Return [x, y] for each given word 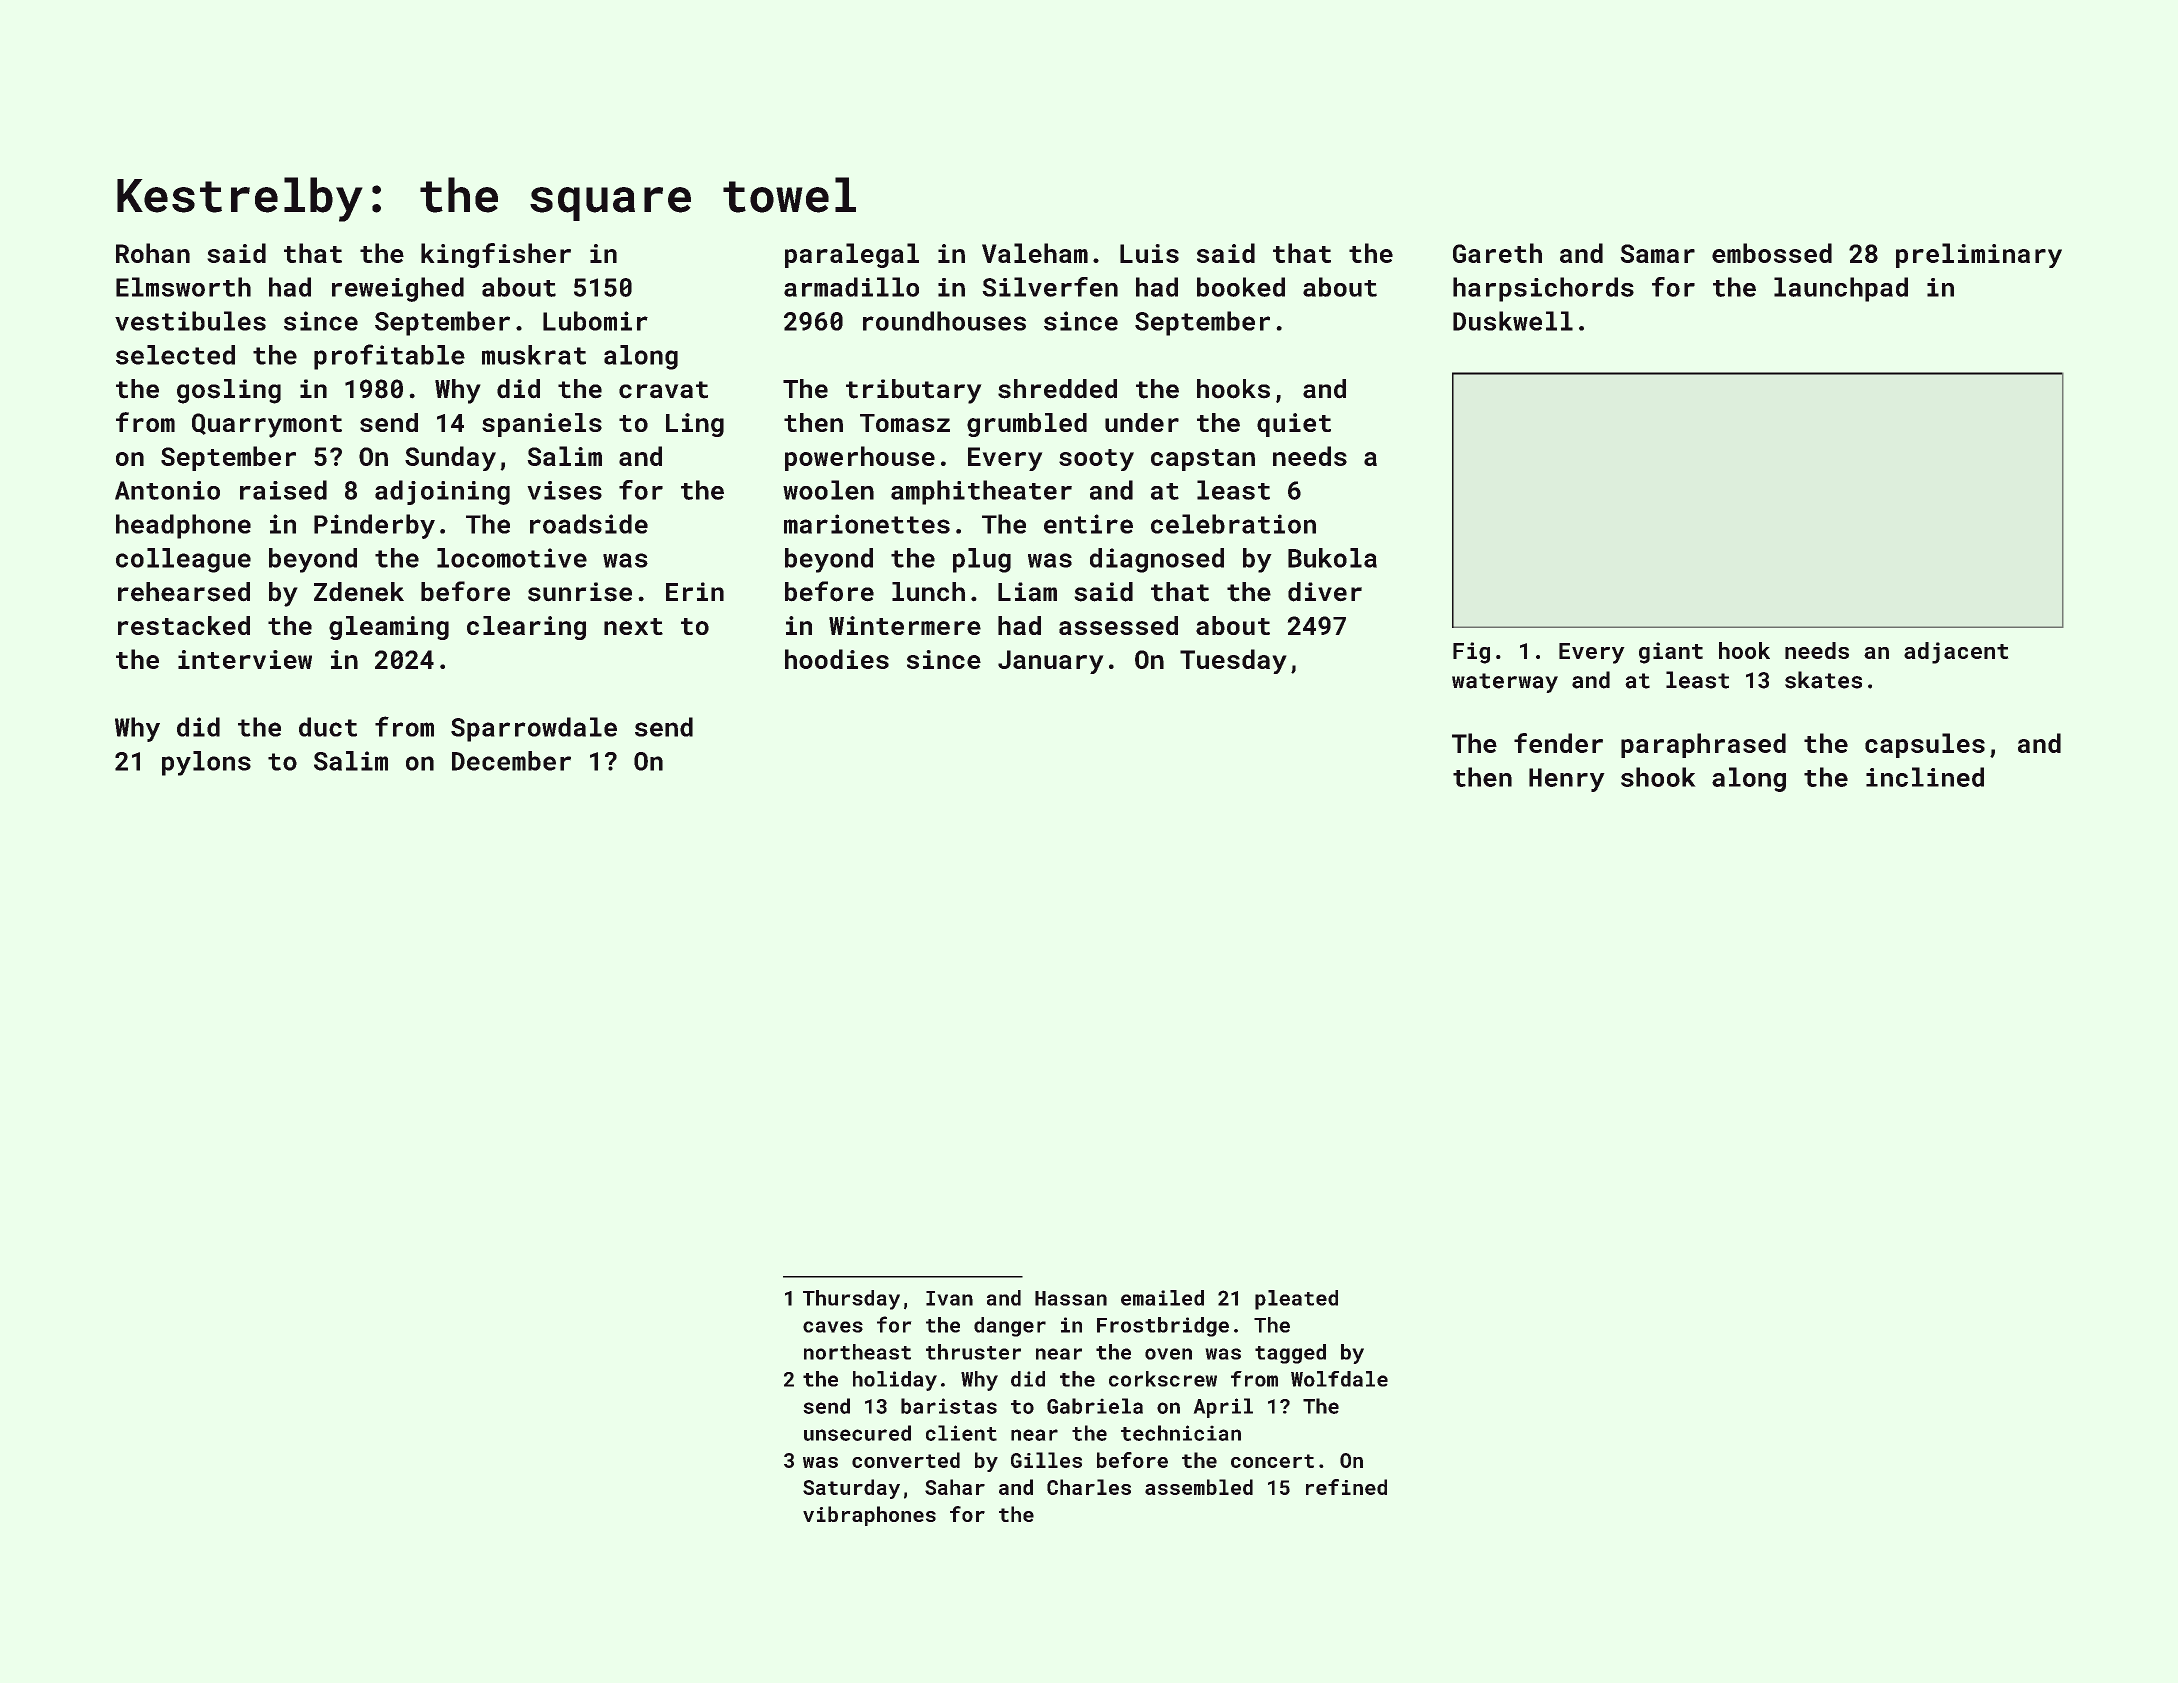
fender [1558, 743]
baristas [949, 1406]
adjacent [1956, 653]
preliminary [1979, 255]
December [511, 761]
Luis [1149, 253]
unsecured [857, 1433]
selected [175, 355]
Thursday [851, 1300]
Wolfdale [1339, 1379]
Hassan [1071, 1298]
